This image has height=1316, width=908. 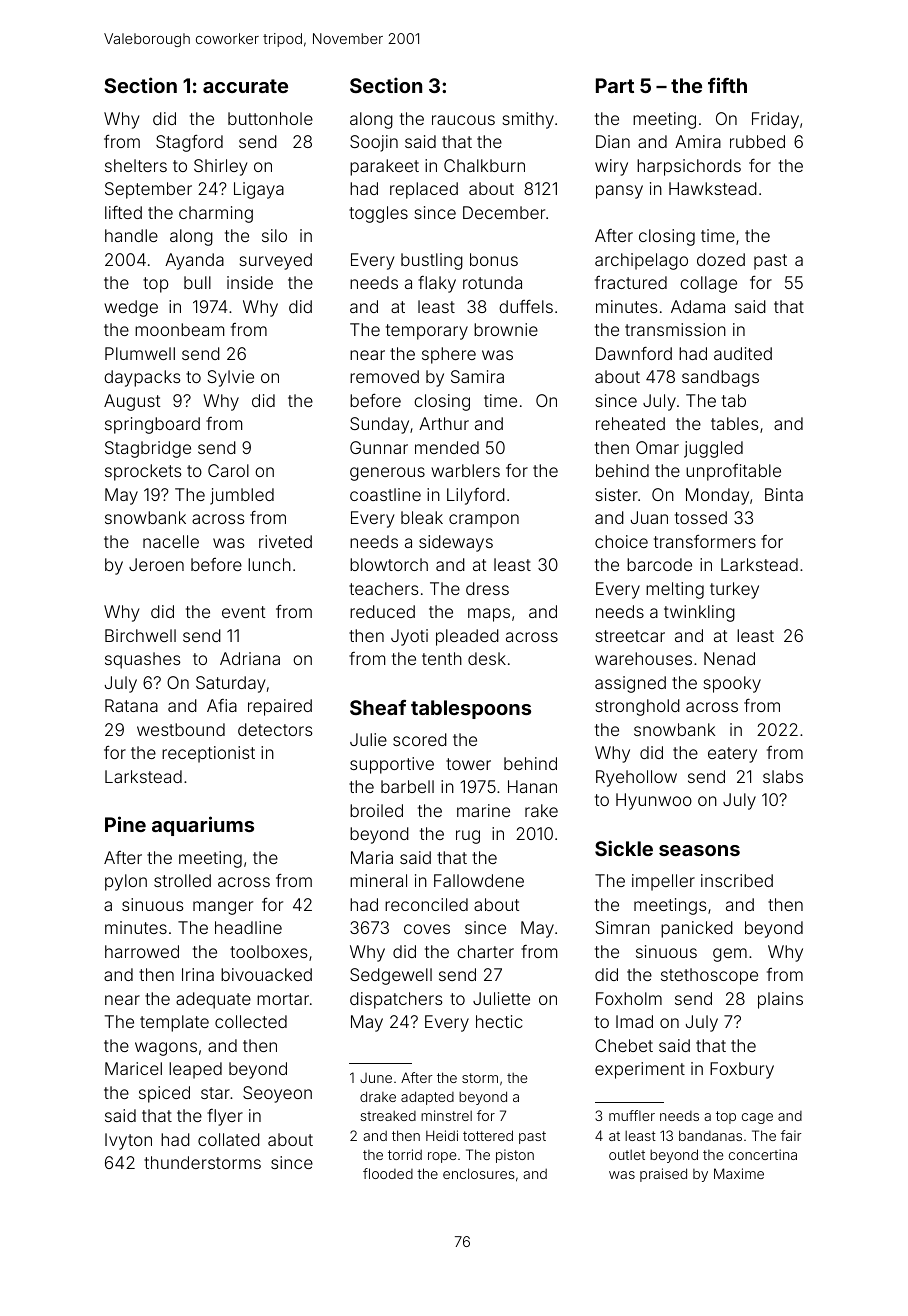 I want to click on Omar, so click(x=657, y=447).
